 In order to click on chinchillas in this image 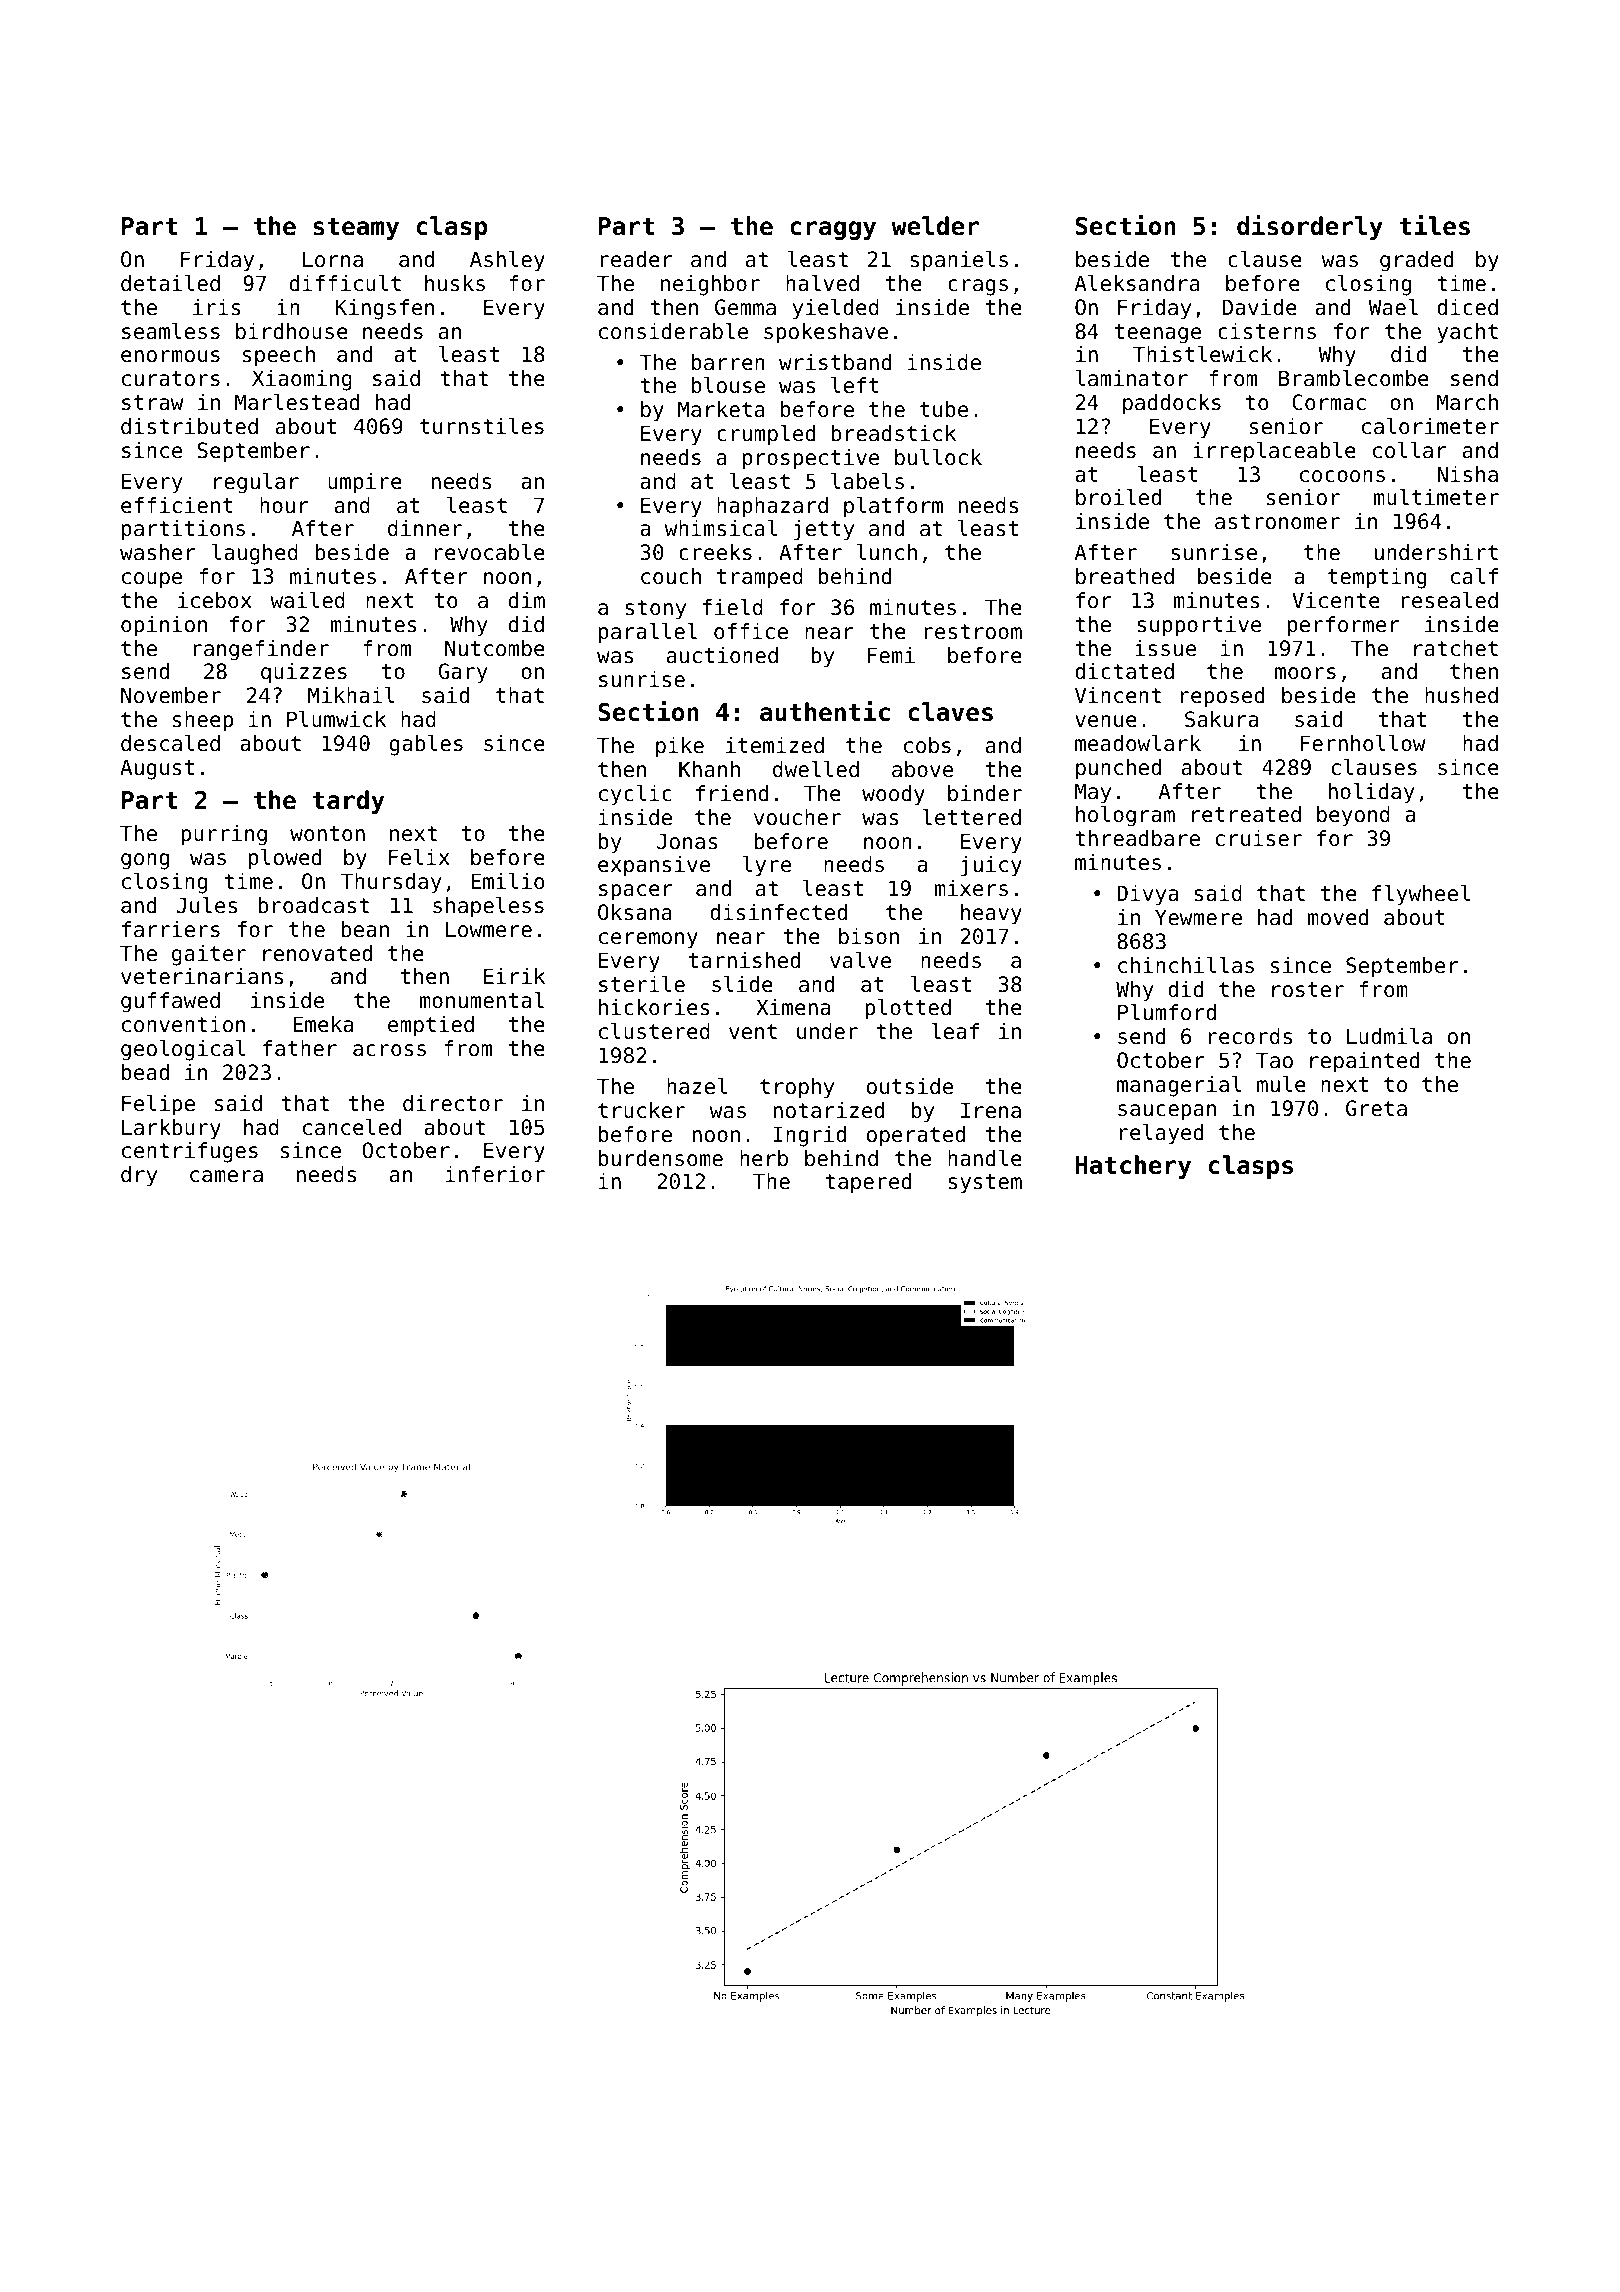, I will do `click(1186, 965)`.
